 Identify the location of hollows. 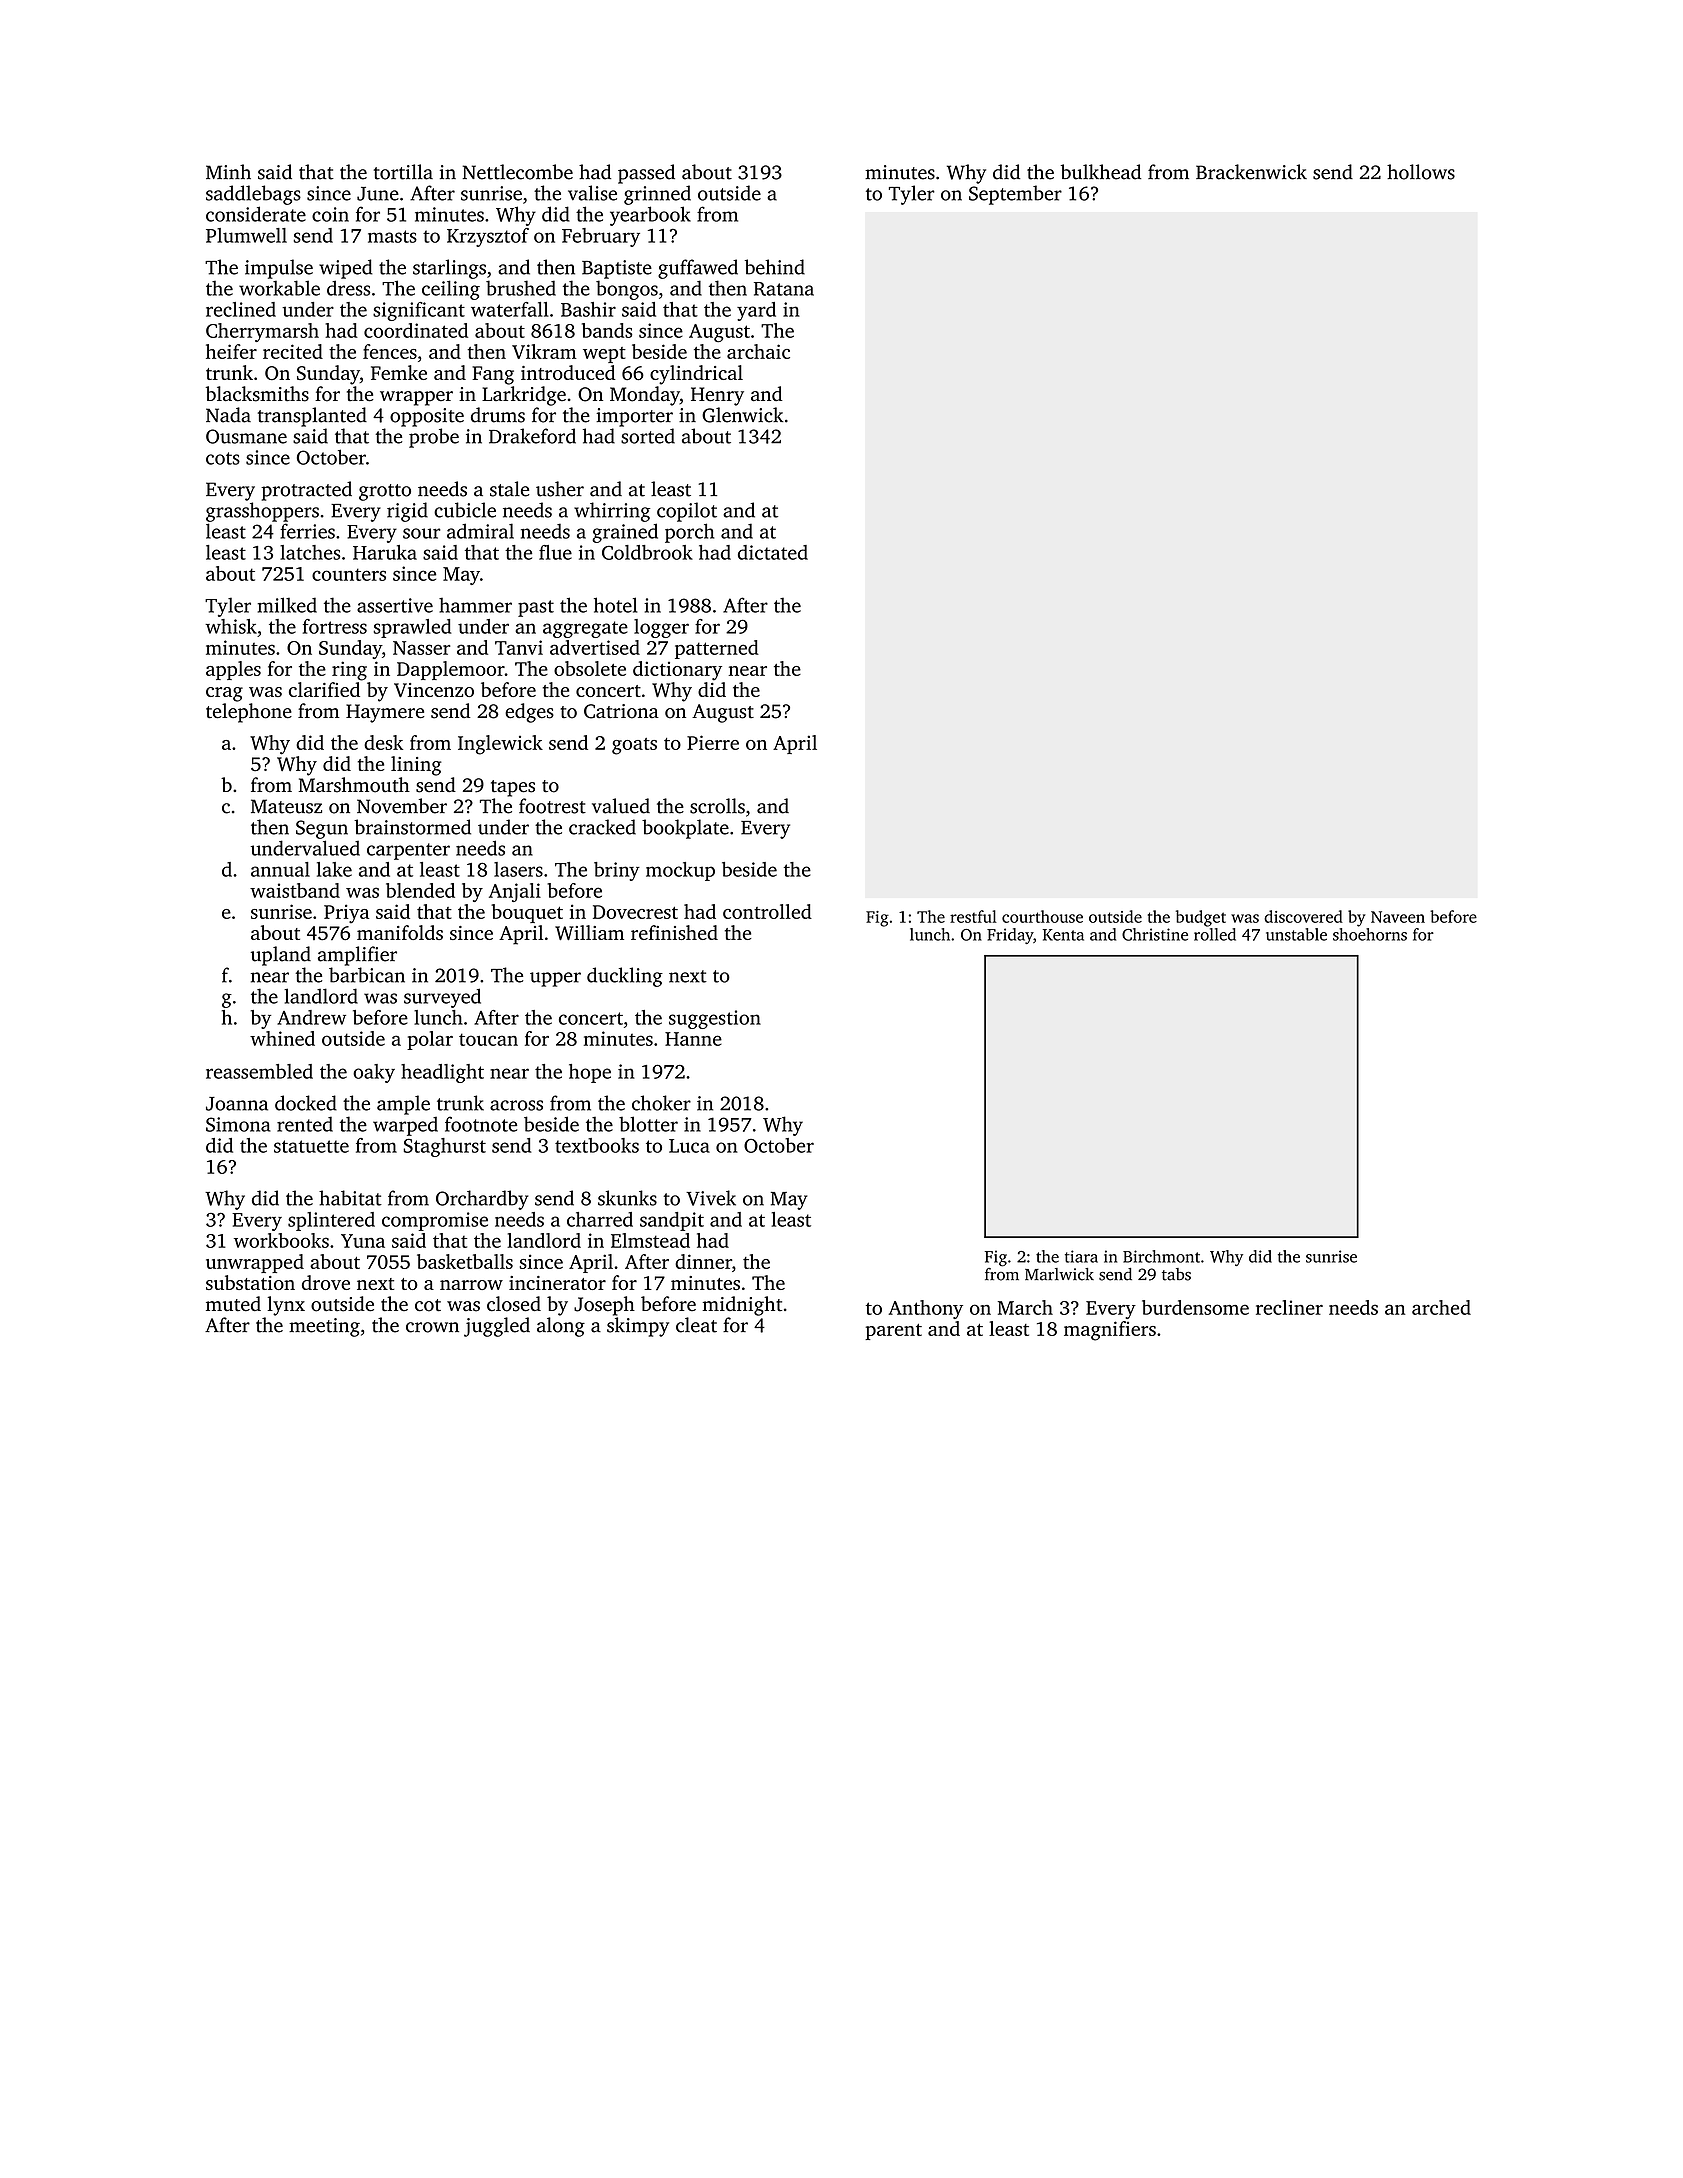
(1421, 172).
